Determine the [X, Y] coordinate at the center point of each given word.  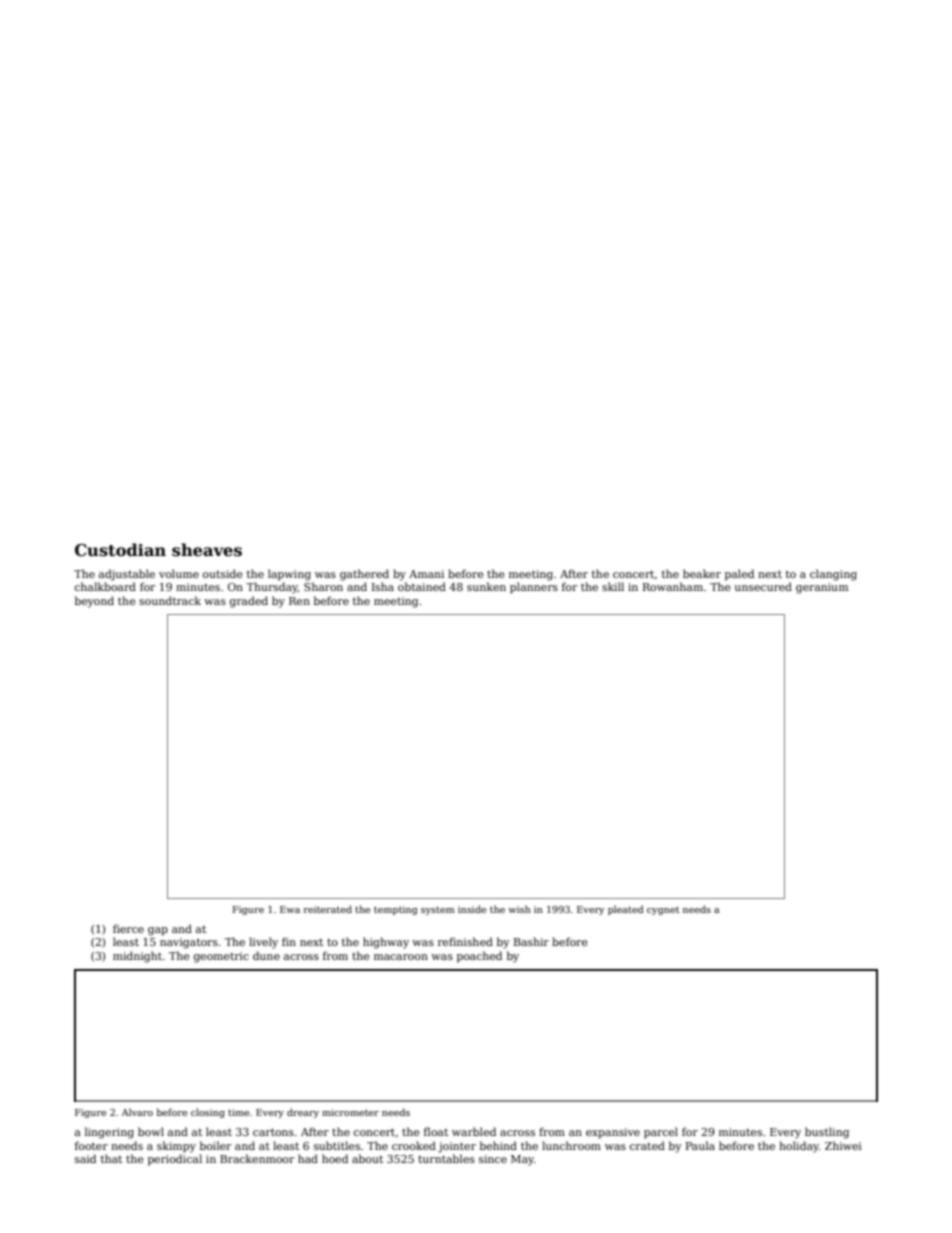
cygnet [663, 910]
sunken [486, 586]
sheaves [207, 550]
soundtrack [170, 600]
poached [479, 956]
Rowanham [673, 586]
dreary [303, 1113]
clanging [833, 575]
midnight [137, 957]
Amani [426, 574]
